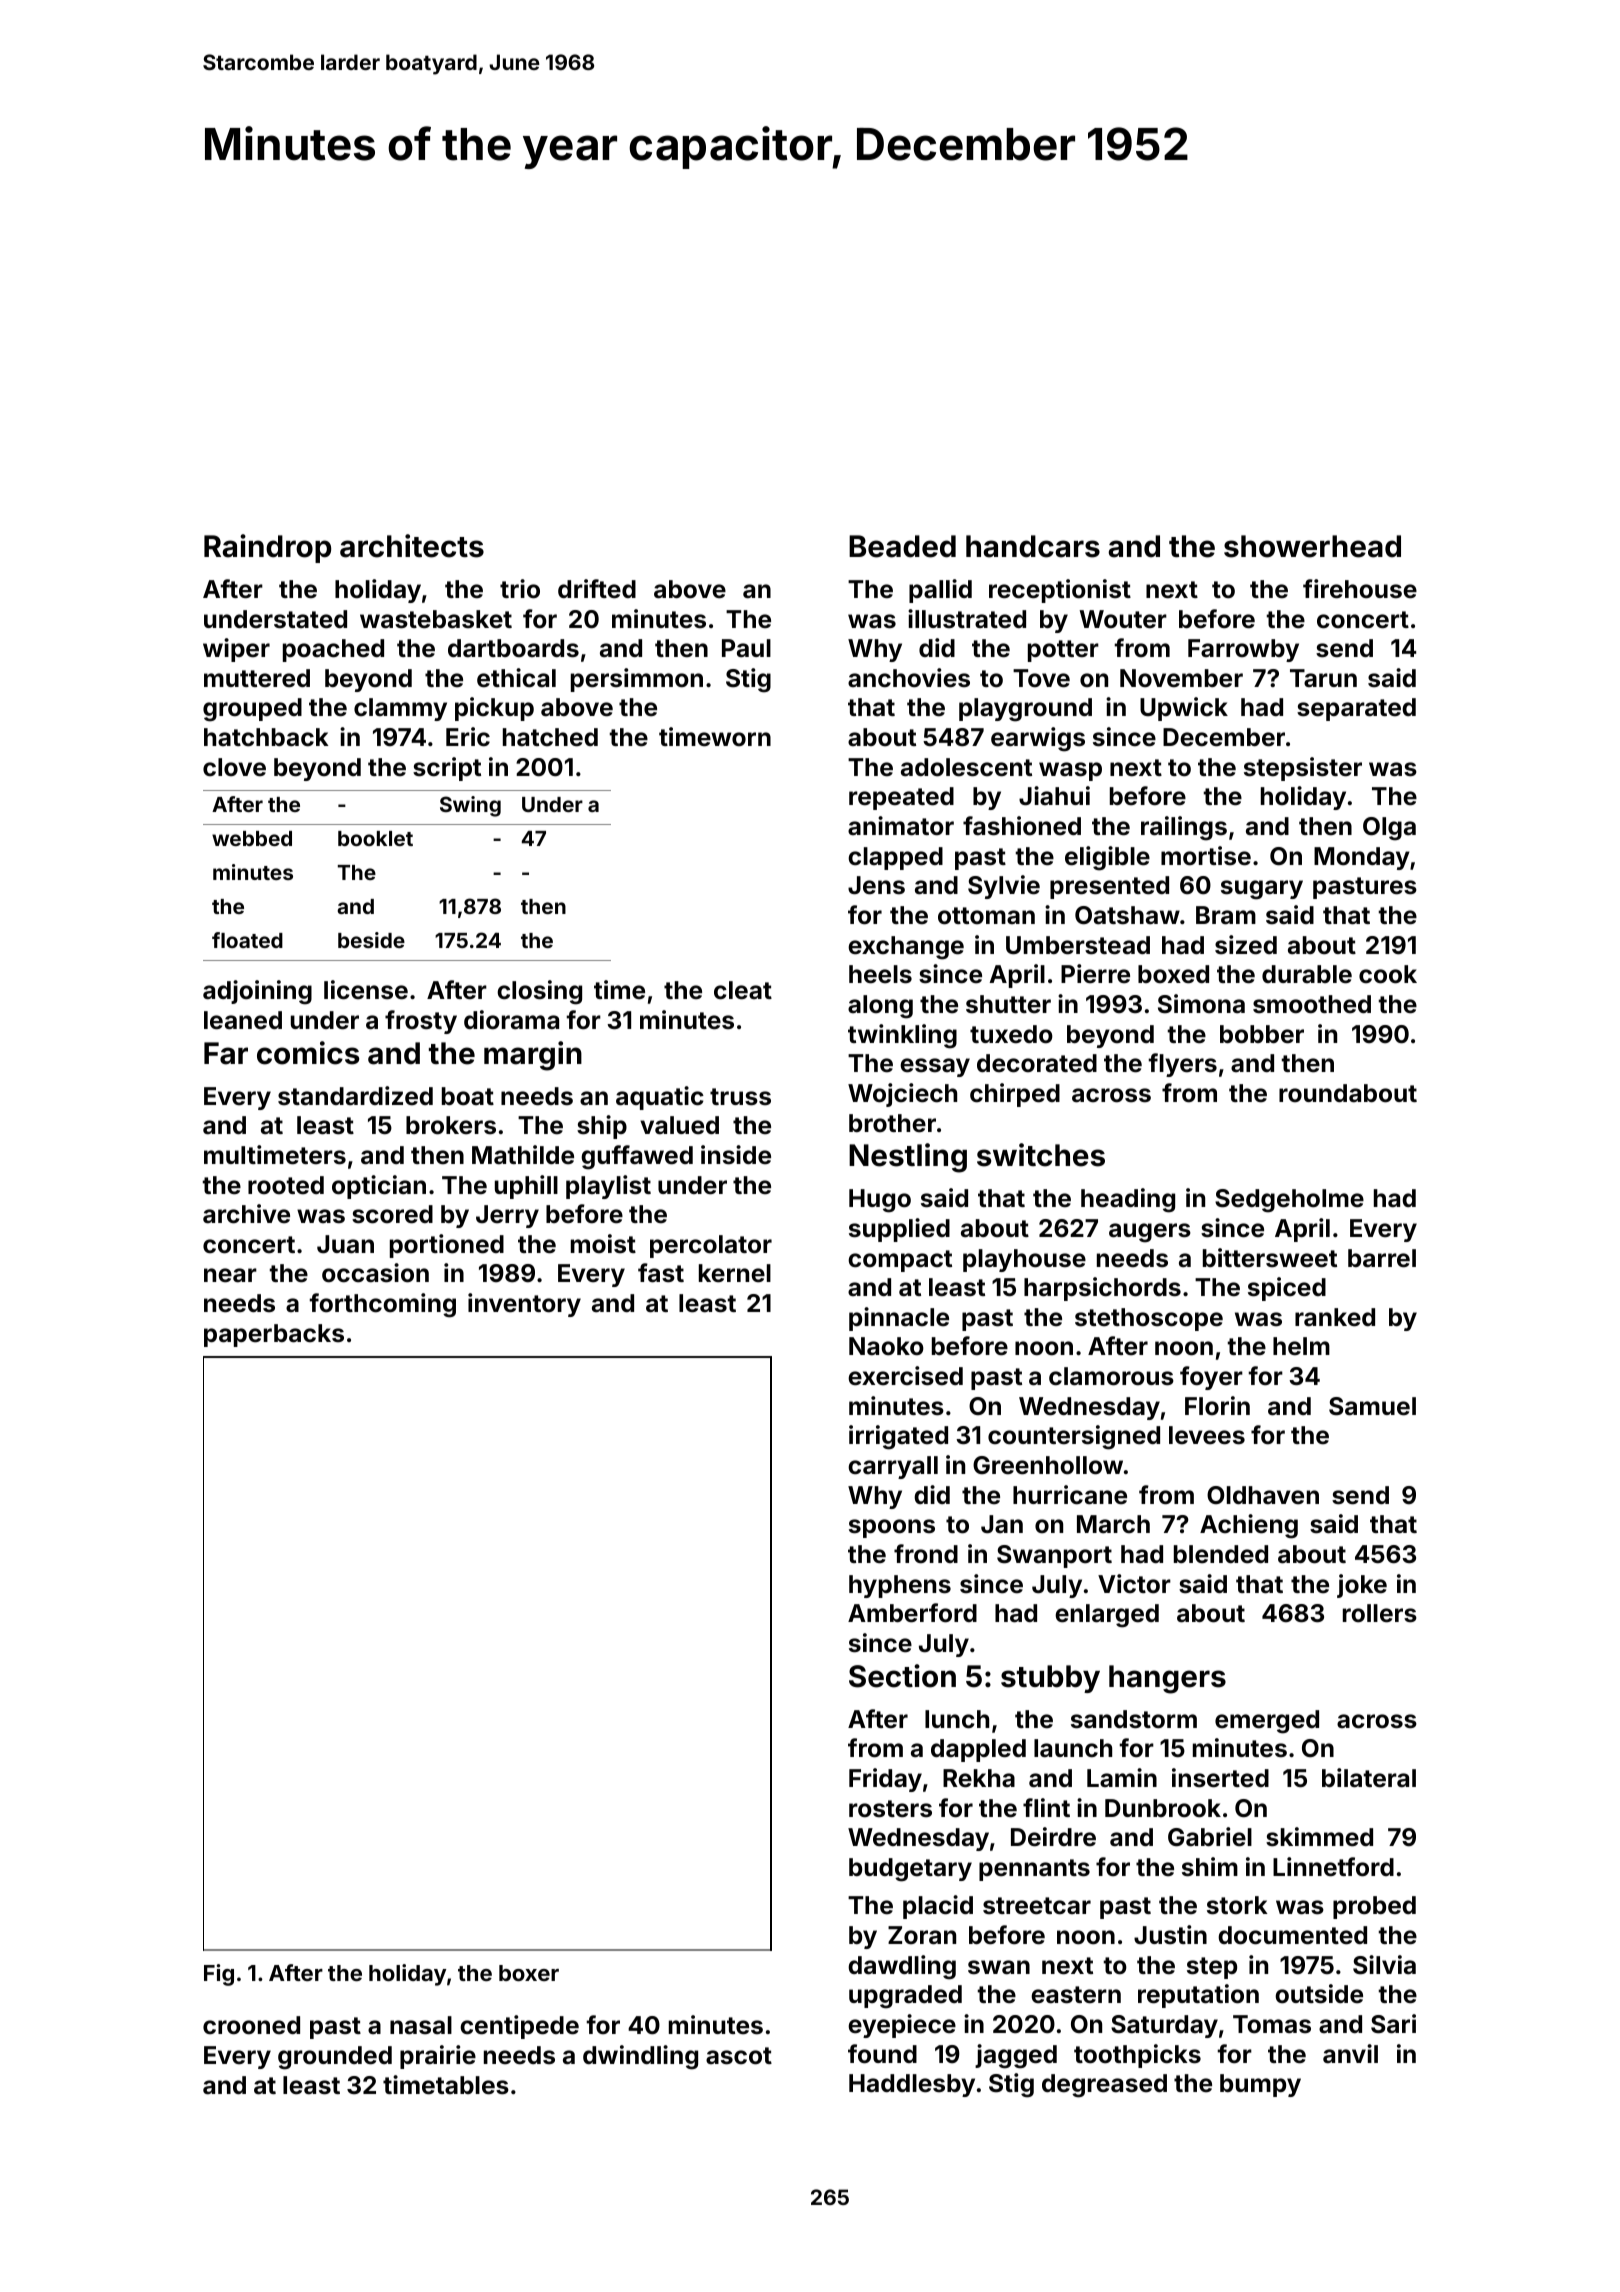 The height and width of the page is (2292, 1620). What do you see at coordinates (1134, 1584) in the page?
I see `Victor` at bounding box center [1134, 1584].
